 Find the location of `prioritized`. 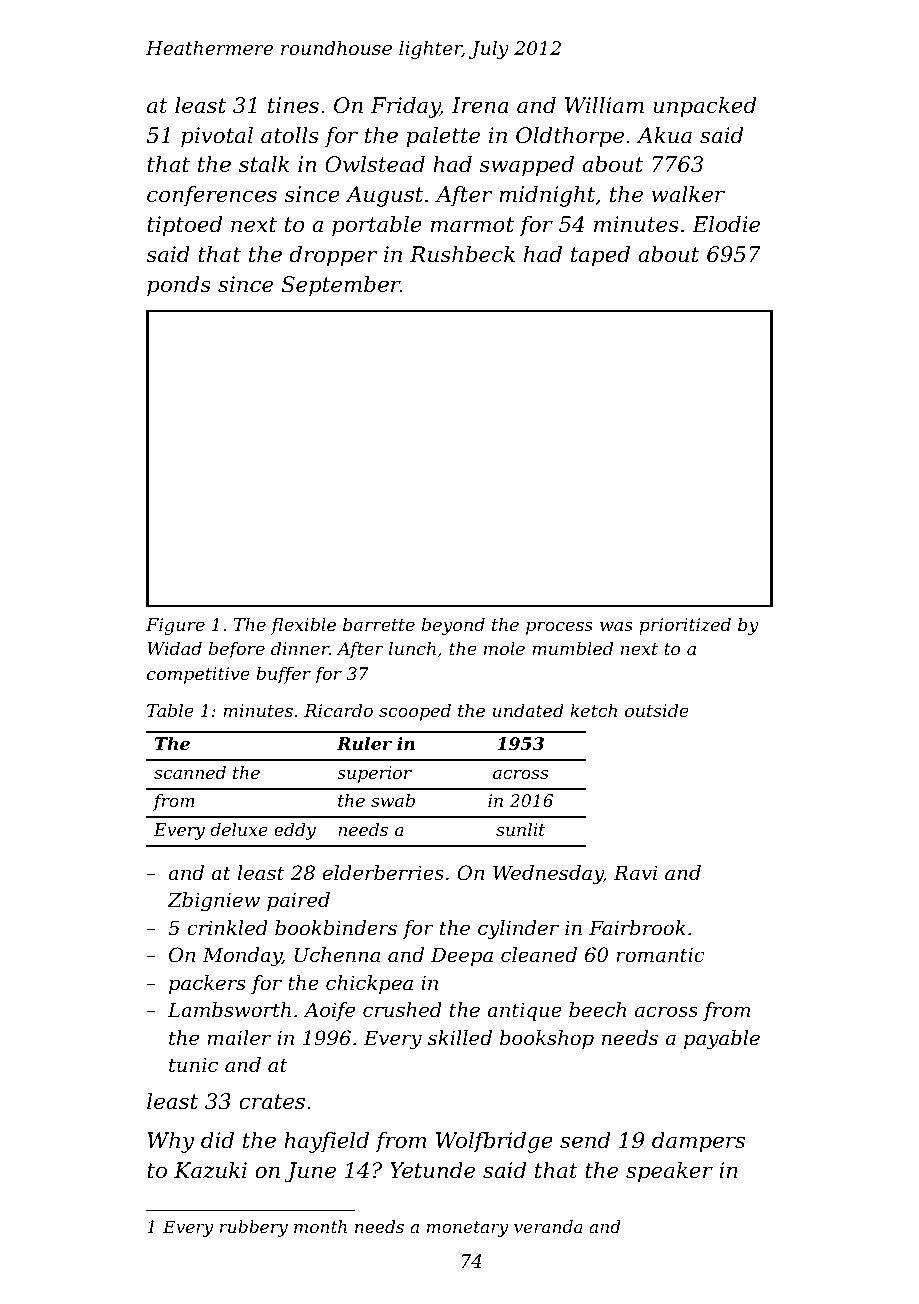

prioritized is located at coordinates (685, 626).
